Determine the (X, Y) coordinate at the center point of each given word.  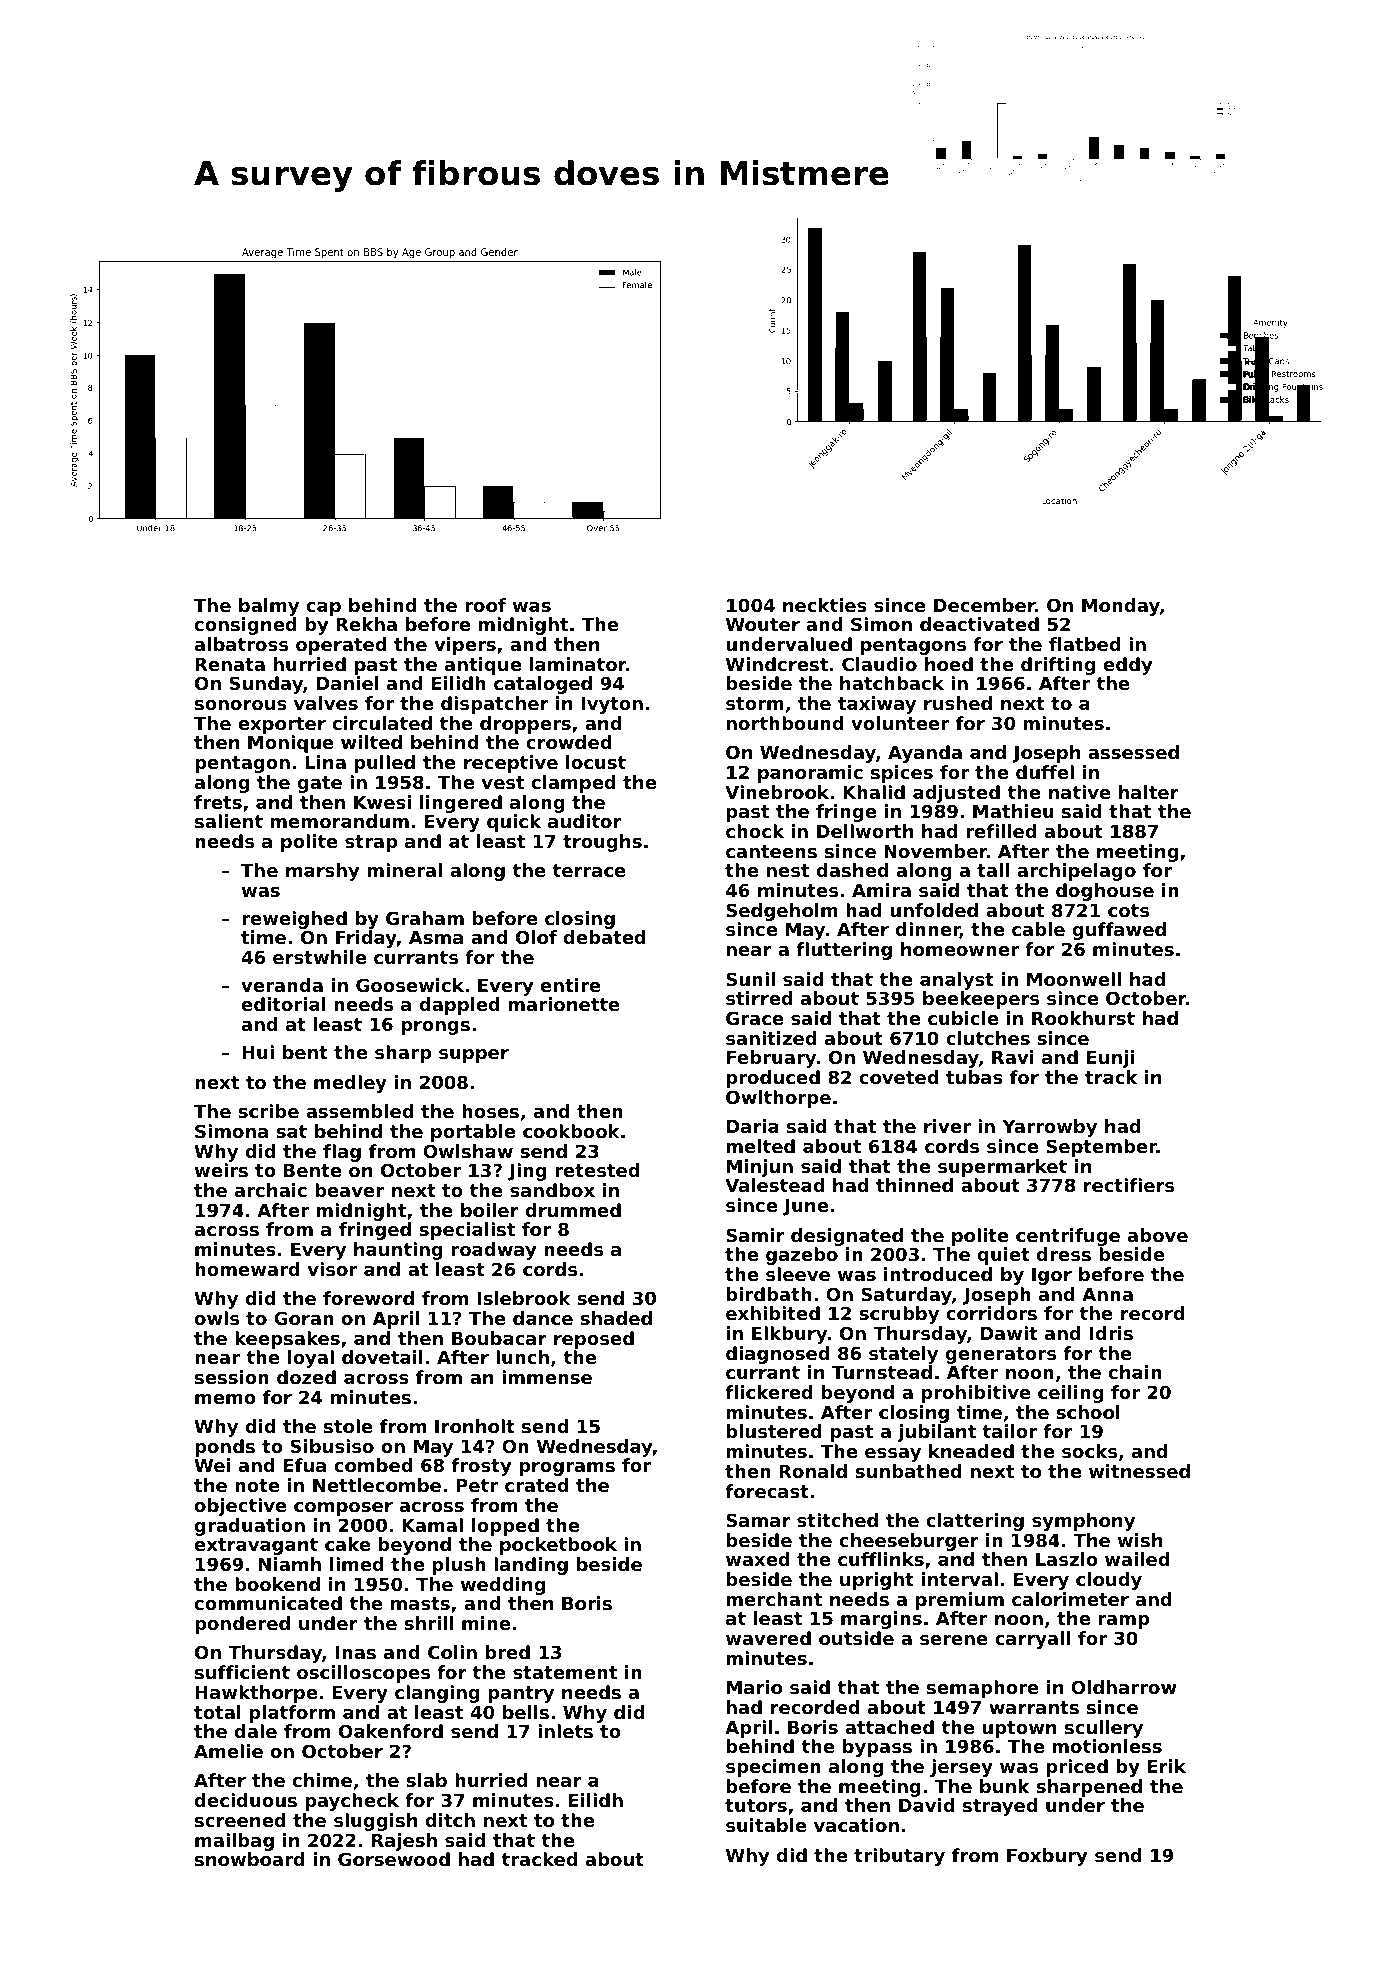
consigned (246, 626)
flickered (769, 1392)
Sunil (750, 979)
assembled (359, 1111)
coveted (898, 1077)
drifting (1058, 666)
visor (332, 1269)
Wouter (763, 624)
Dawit (1009, 1333)
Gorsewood (394, 1859)
